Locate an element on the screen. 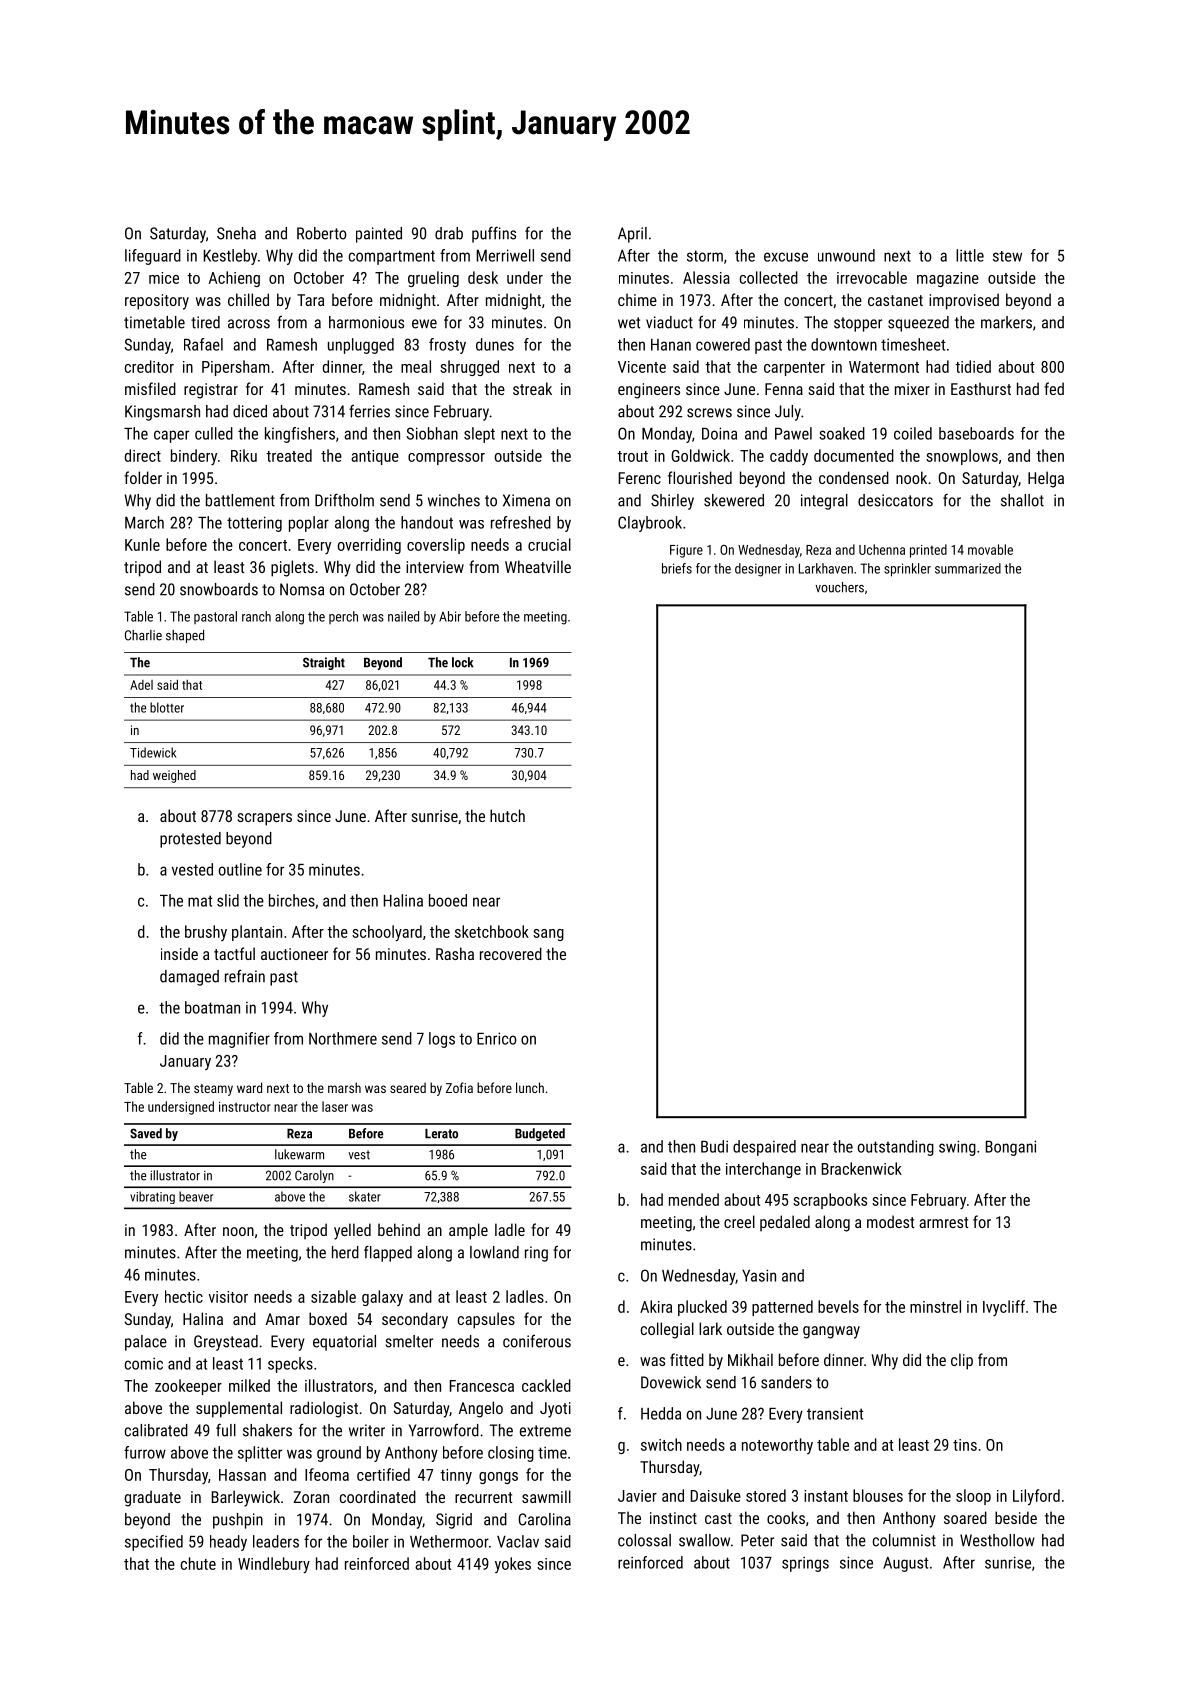  schoolyard is located at coordinates (387, 933).
